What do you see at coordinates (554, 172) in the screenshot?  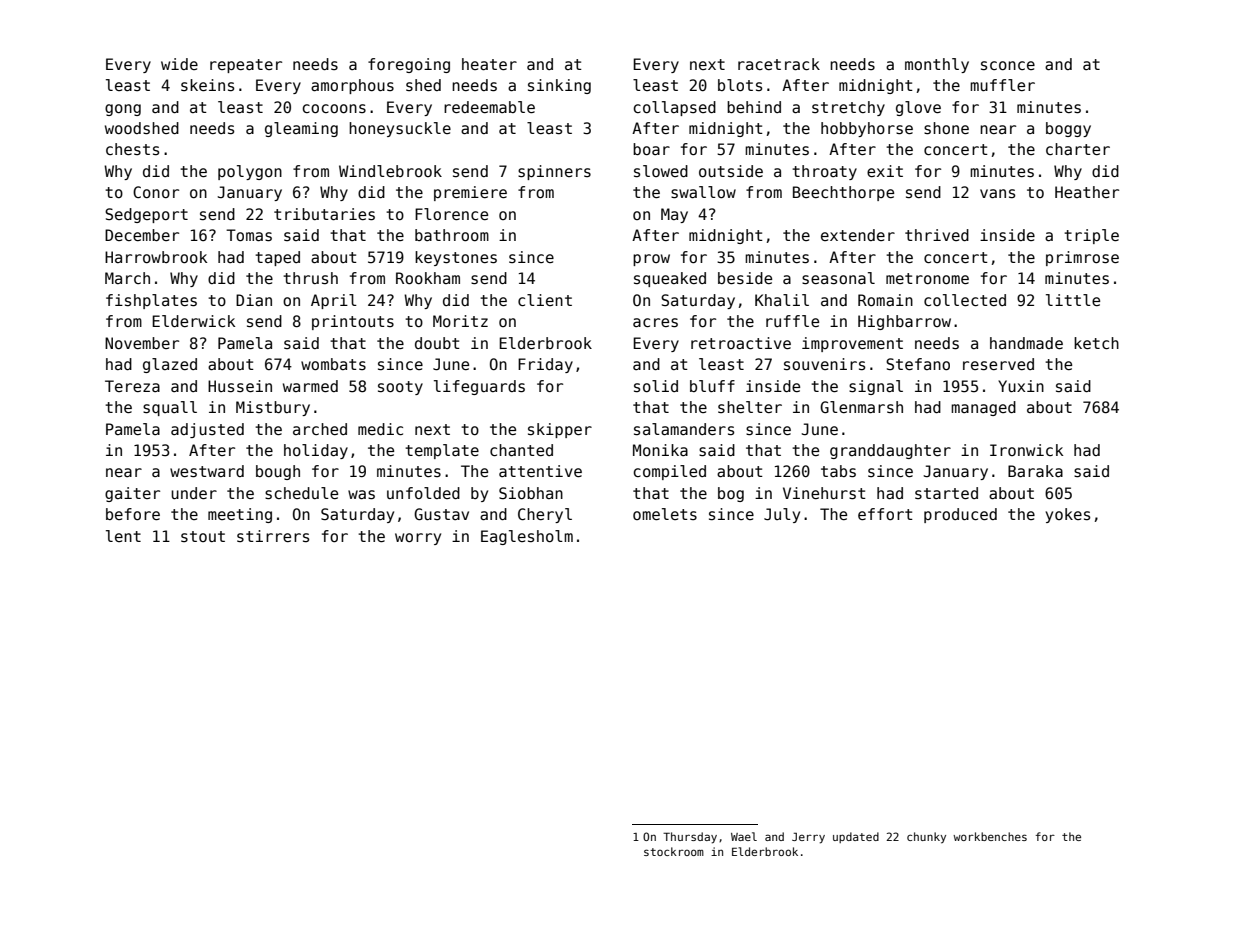 I see `spinners` at bounding box center [554, 172].
